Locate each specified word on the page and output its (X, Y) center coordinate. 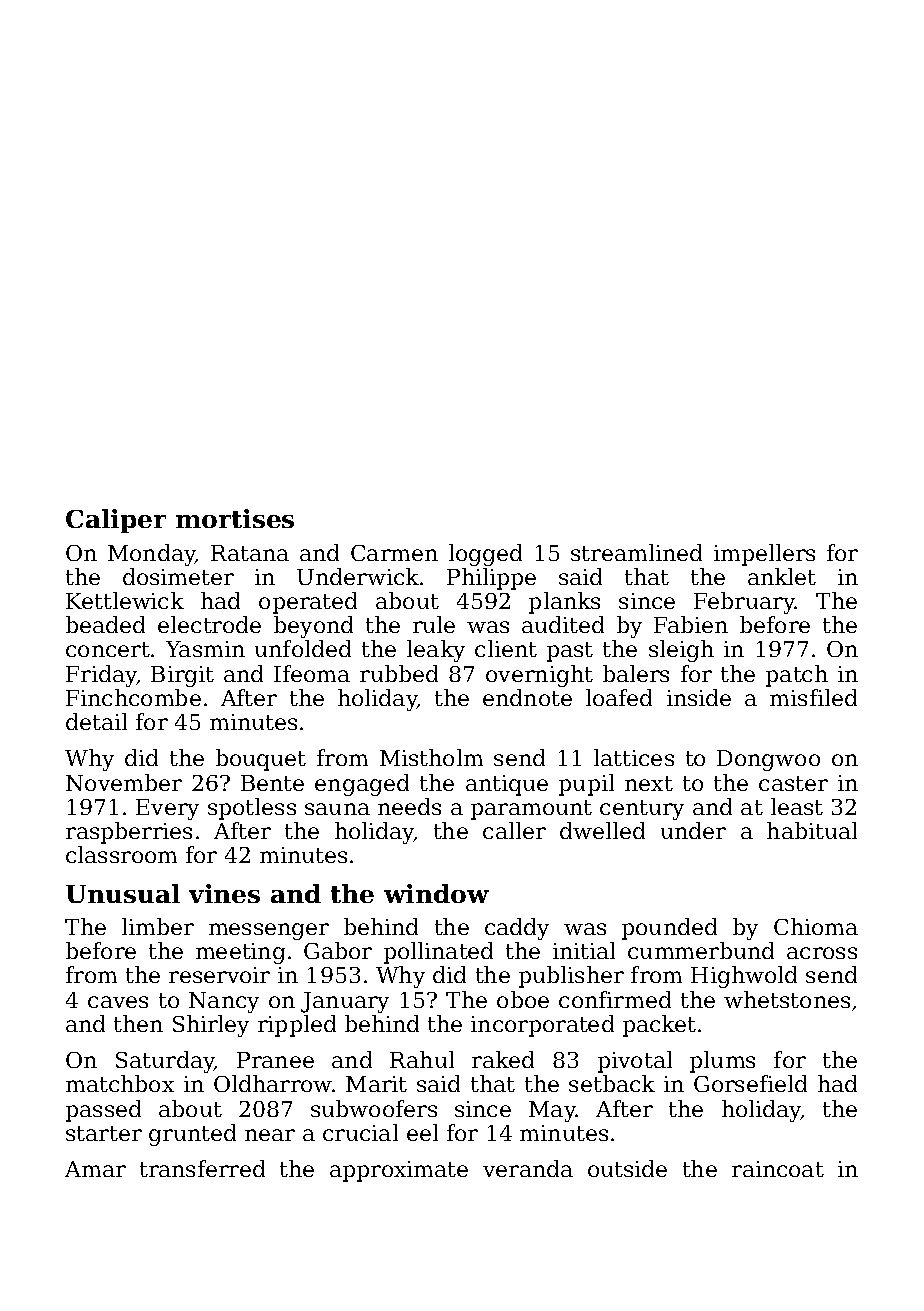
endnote (527, 697)
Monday (152, 555)
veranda (528, 1168)
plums (722, 1062)
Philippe (491, 579)
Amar (95, 1169)
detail (96, 721)
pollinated (438, 953)
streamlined (636, 552)
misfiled (813, 697)
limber (158, 926)
